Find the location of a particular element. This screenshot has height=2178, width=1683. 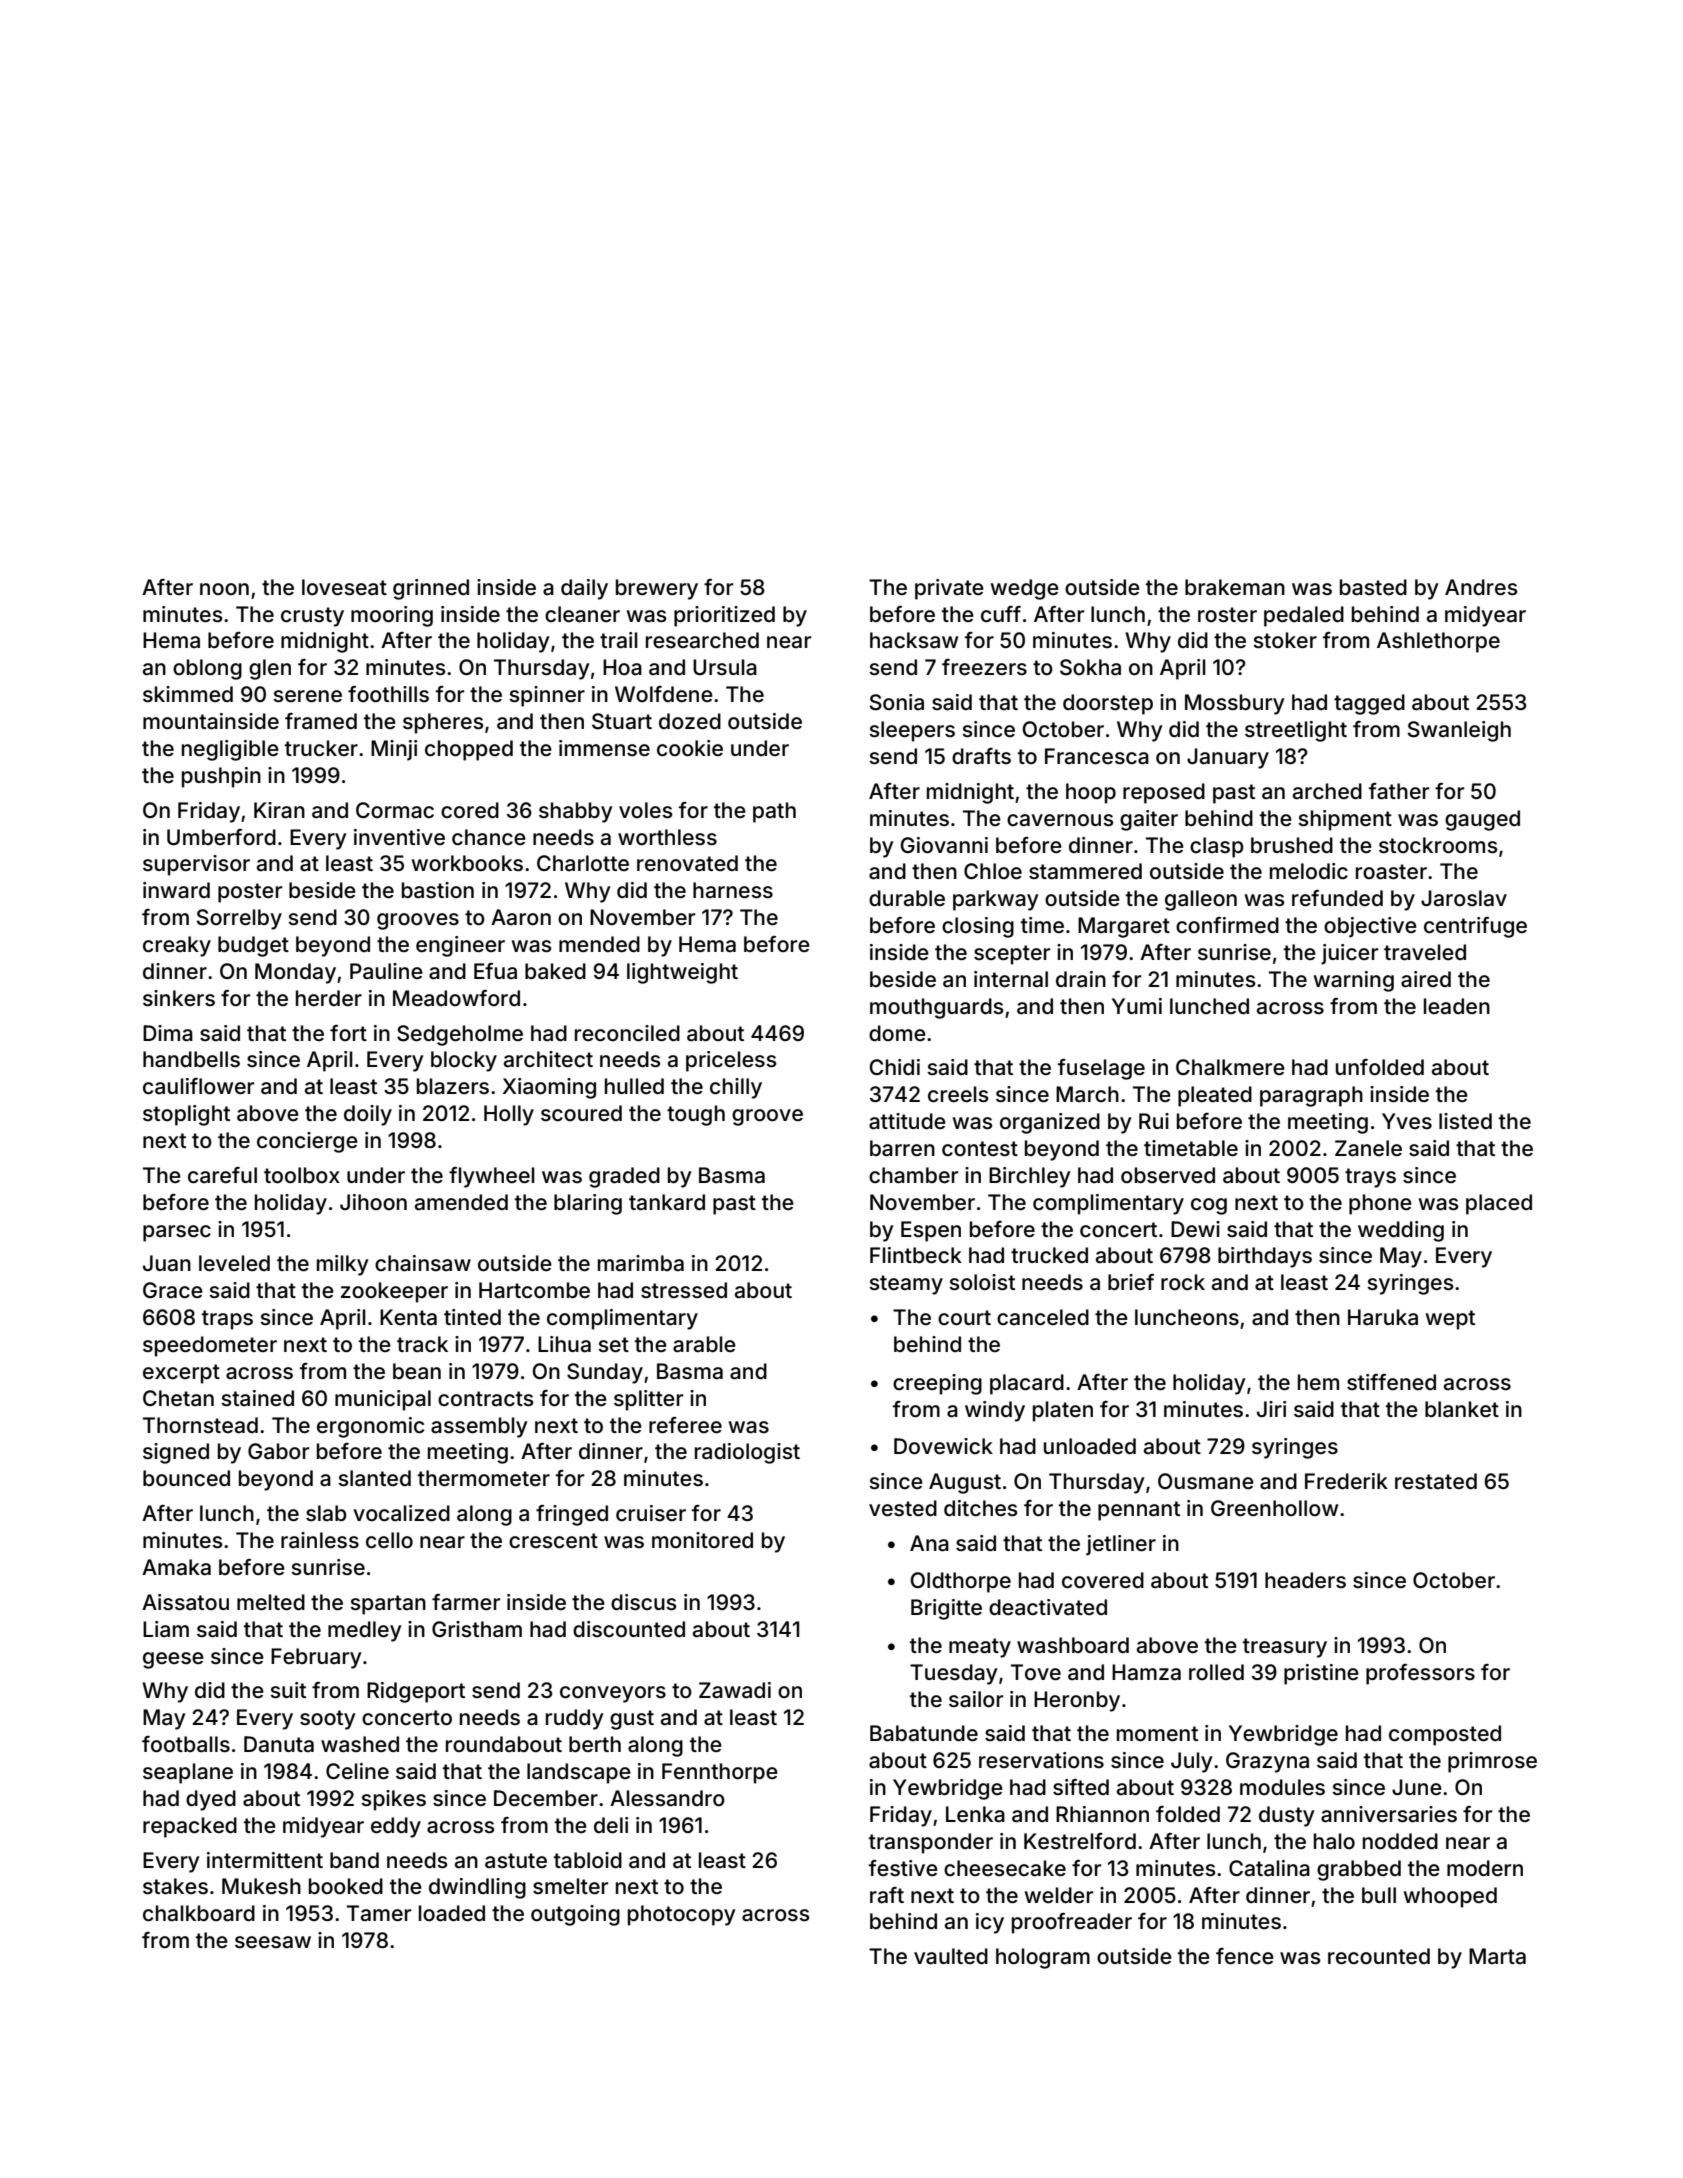

discus is located at coordinates (644, 1602).
